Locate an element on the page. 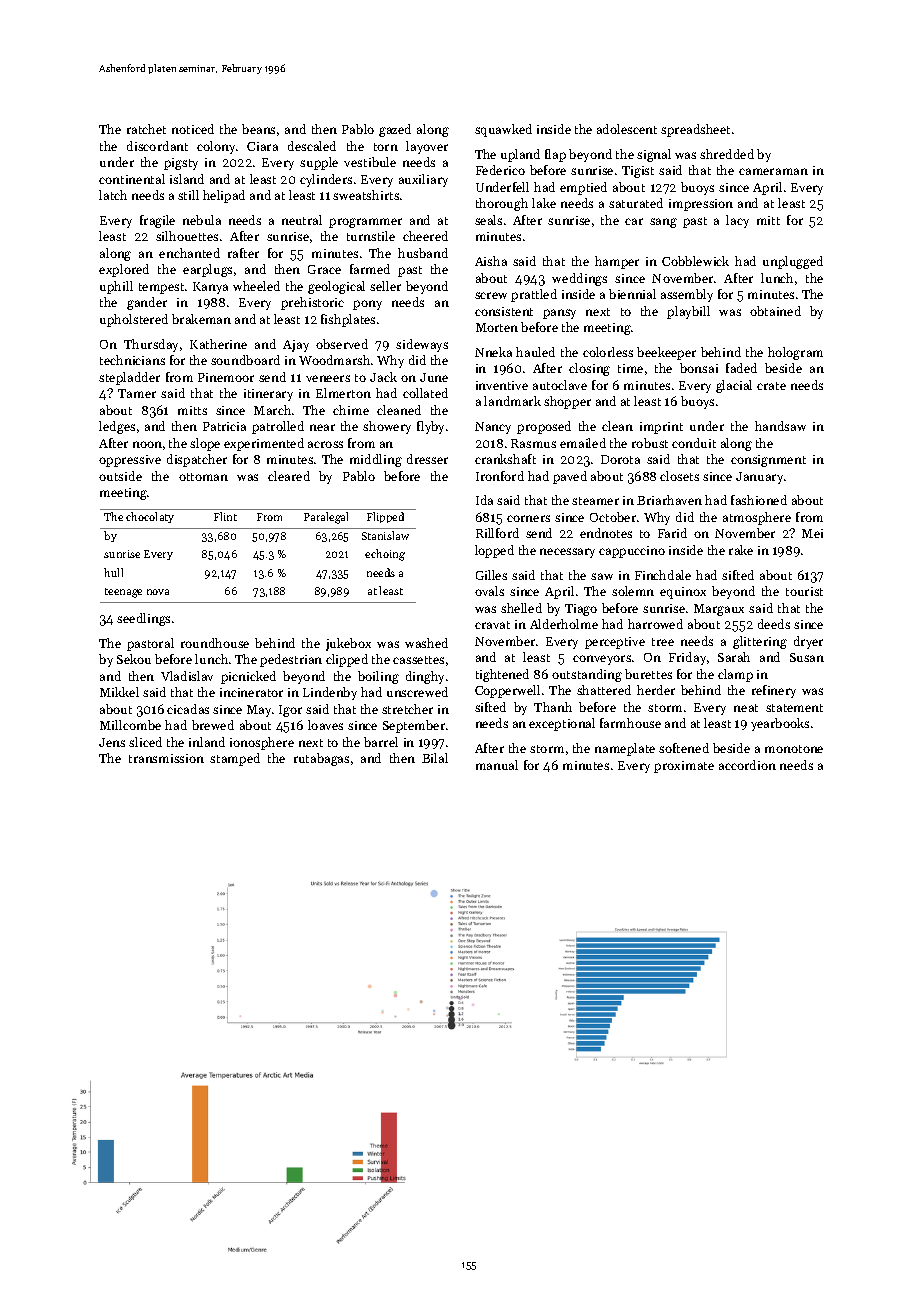  gazed is located at coordinates (395, 130).
